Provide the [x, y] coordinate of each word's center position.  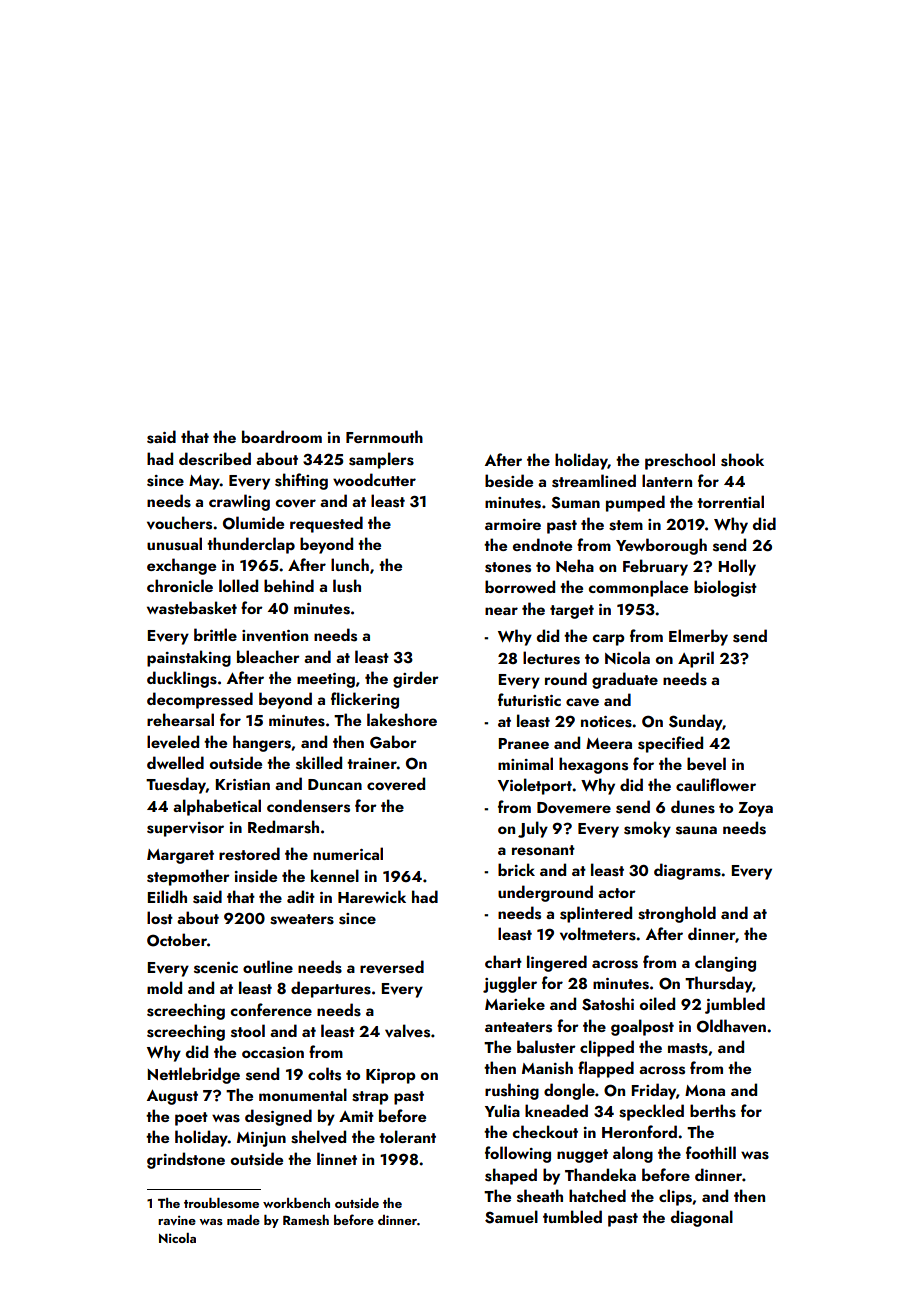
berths [713, 1111]
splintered [596, 914]
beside [509, 481]
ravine [177, 1220]
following [518, 1154]
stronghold [677, 914]
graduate [625, 680]
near [501, 611]
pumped [635, 503]
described [215, 459]
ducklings [182, 679]
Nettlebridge [194, 1075]
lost [160, 918]
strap [370, 1098]
